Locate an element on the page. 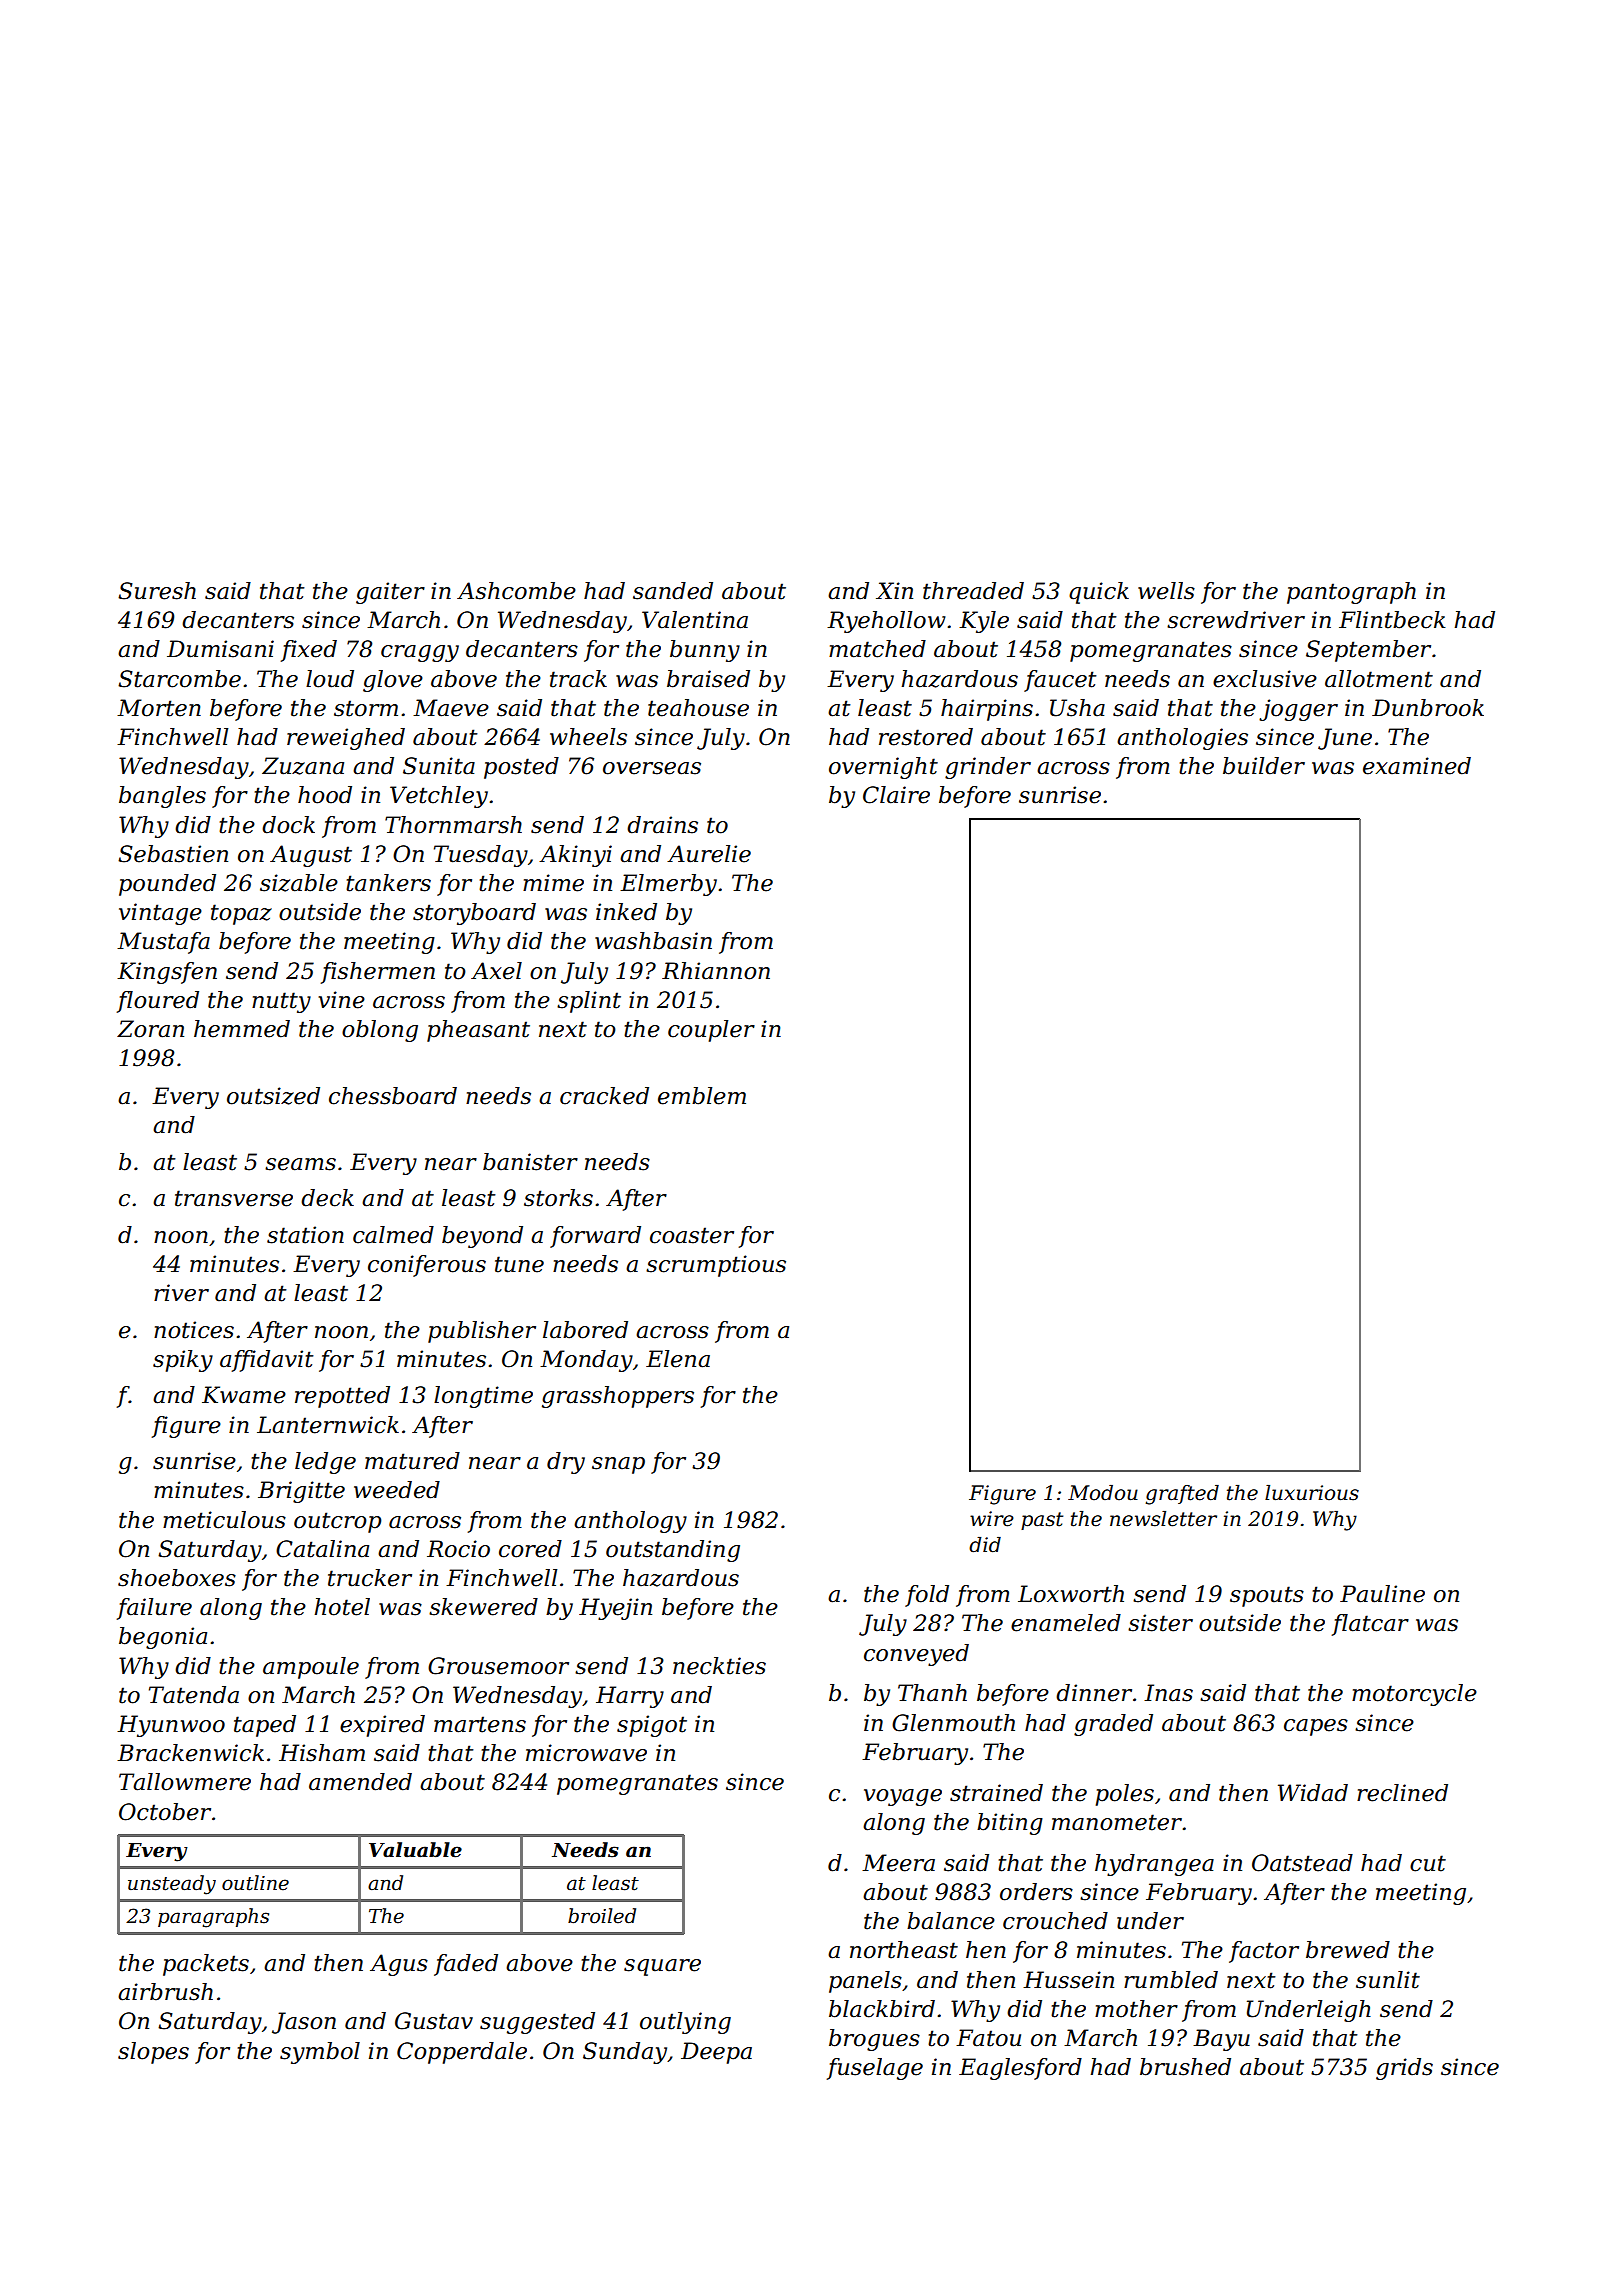 The height and width of the page is (2292, 1620). overseas is located at coordinates (652, 768).
